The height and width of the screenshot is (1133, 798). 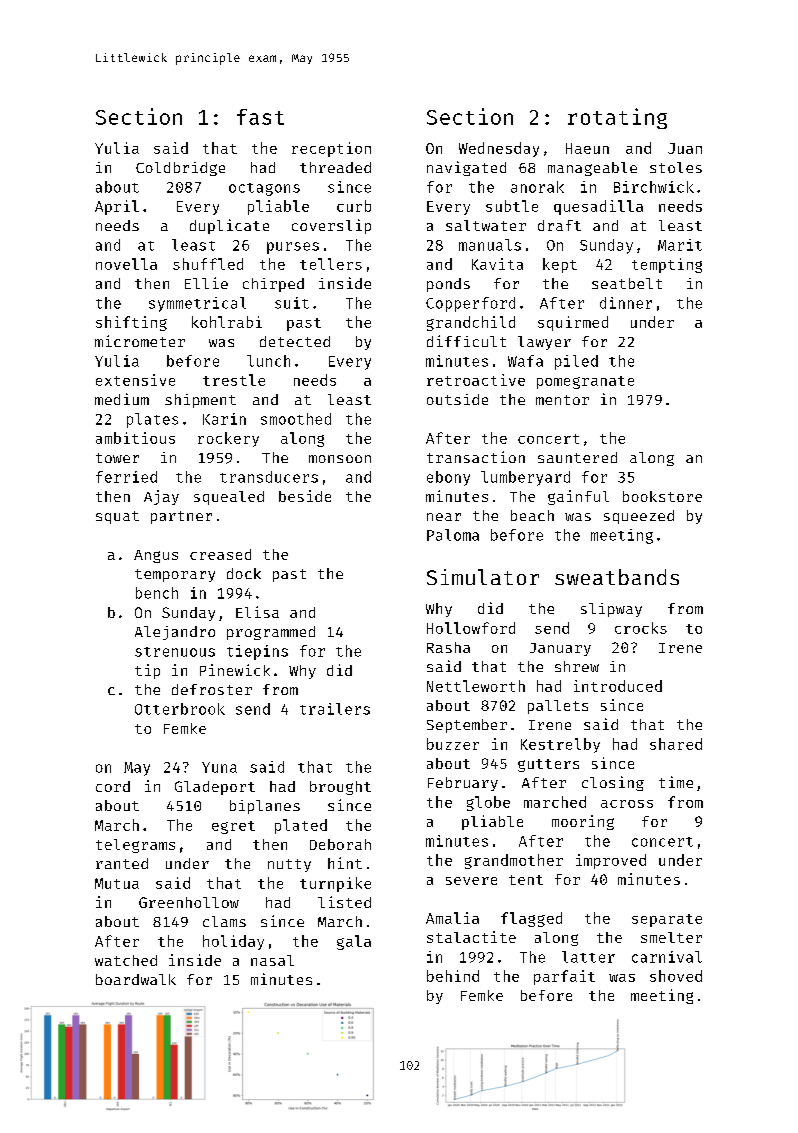 I want to click on navigated, so click(x=466, y=168).
